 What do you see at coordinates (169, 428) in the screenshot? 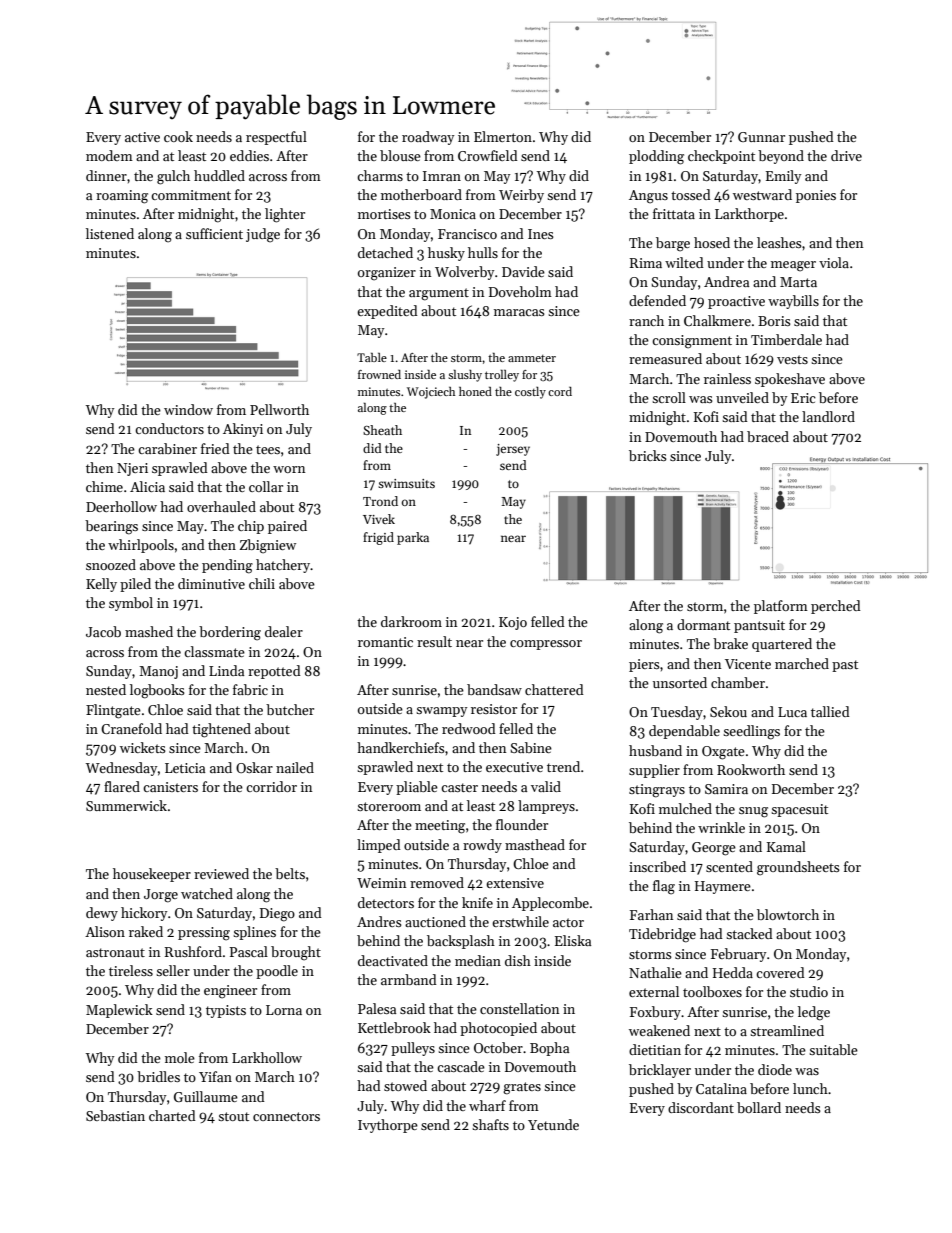
I see `conductors` at bounding box center [169, 428].
